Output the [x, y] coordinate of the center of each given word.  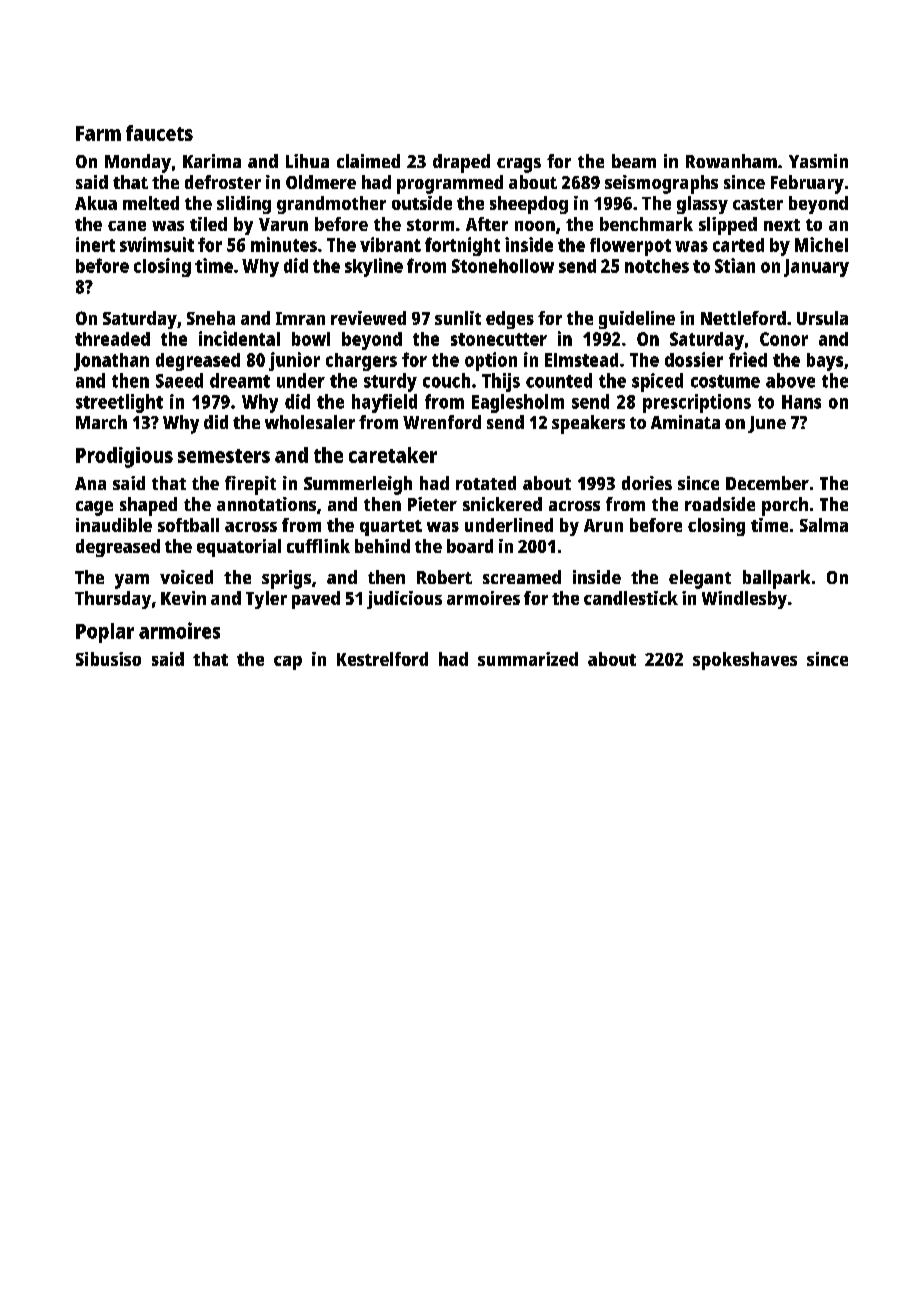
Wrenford [442, 422]
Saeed [179, 380]
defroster [223, 182]
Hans [801, 402]
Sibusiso [108, 659]
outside [422, 203]
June [767, 424]
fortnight [462, 246]
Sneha [211, 318]
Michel [821, 244]
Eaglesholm [518, 403]
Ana [90, 483]
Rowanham [731, 161]
